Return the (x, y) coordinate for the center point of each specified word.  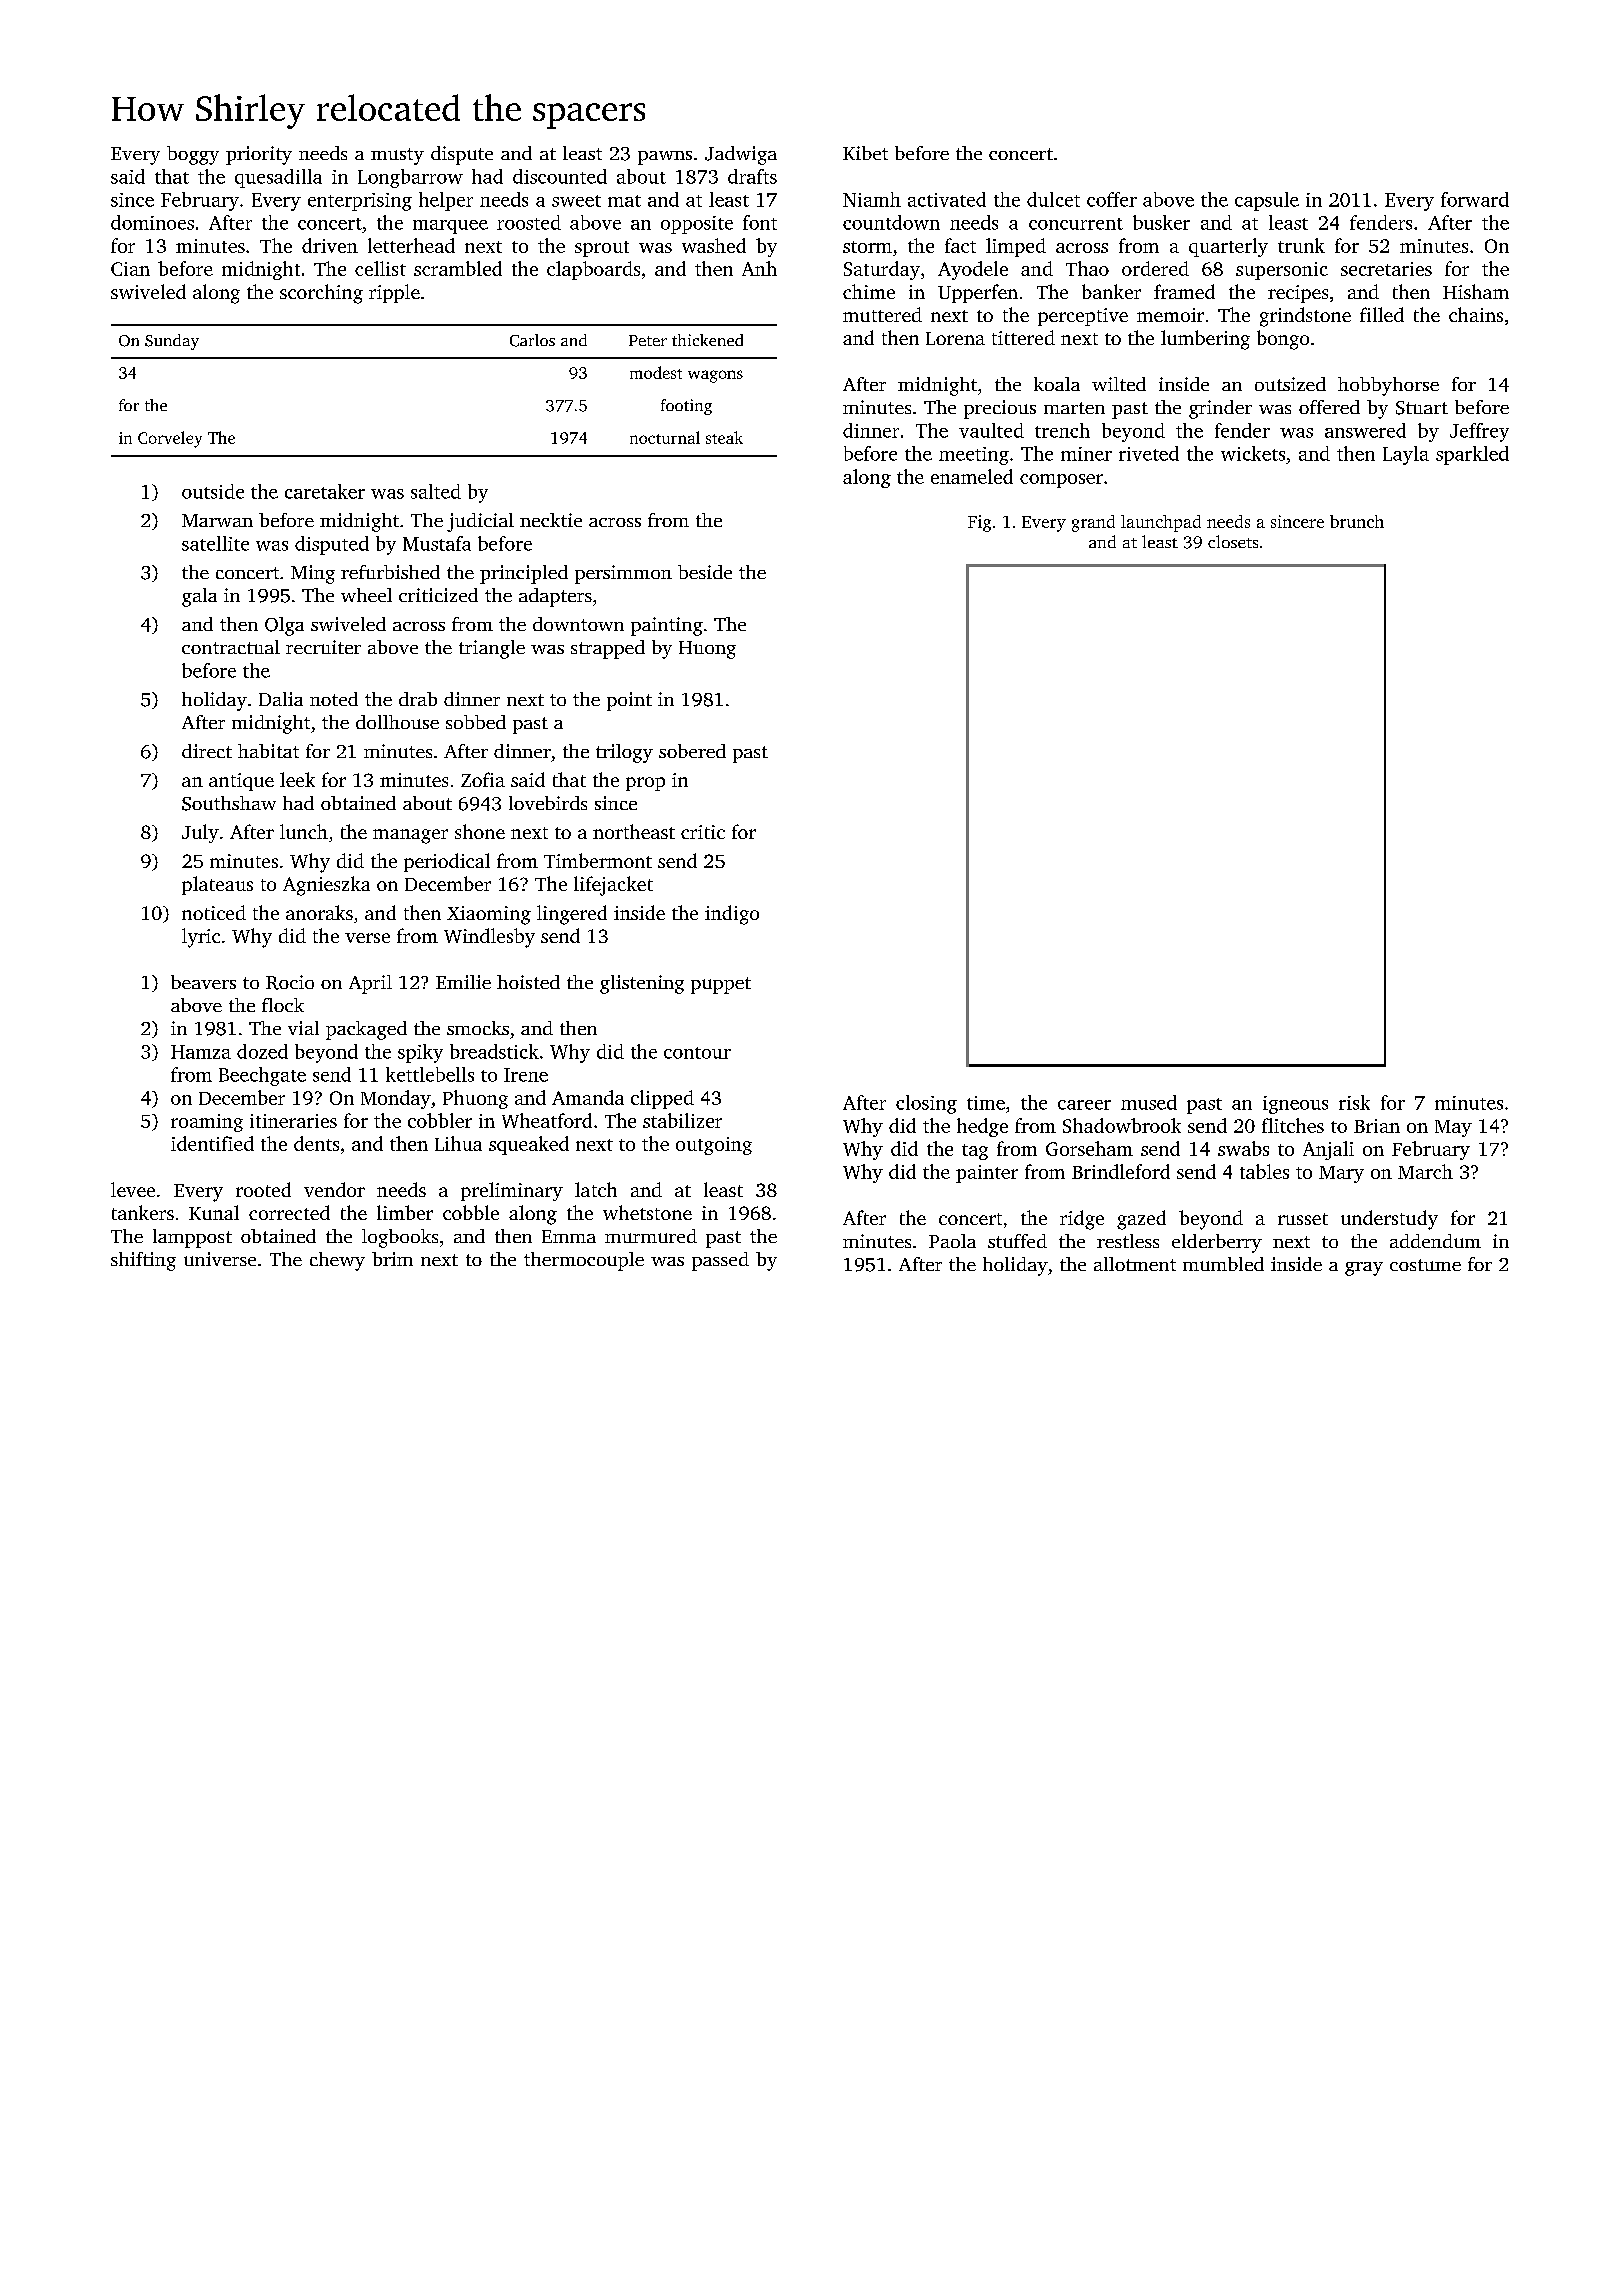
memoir (1170, 315)
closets (1233, 541)
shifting (143, 1261)
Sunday (172, 342)
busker (1161, 222)
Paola (952, 1241)
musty (397, 156)
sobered (692, 751)
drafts (752, 176)
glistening (642, 984)
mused (1149, 1102)
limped (1016, 247)
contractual (231, 647)
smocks (478, 1028)
